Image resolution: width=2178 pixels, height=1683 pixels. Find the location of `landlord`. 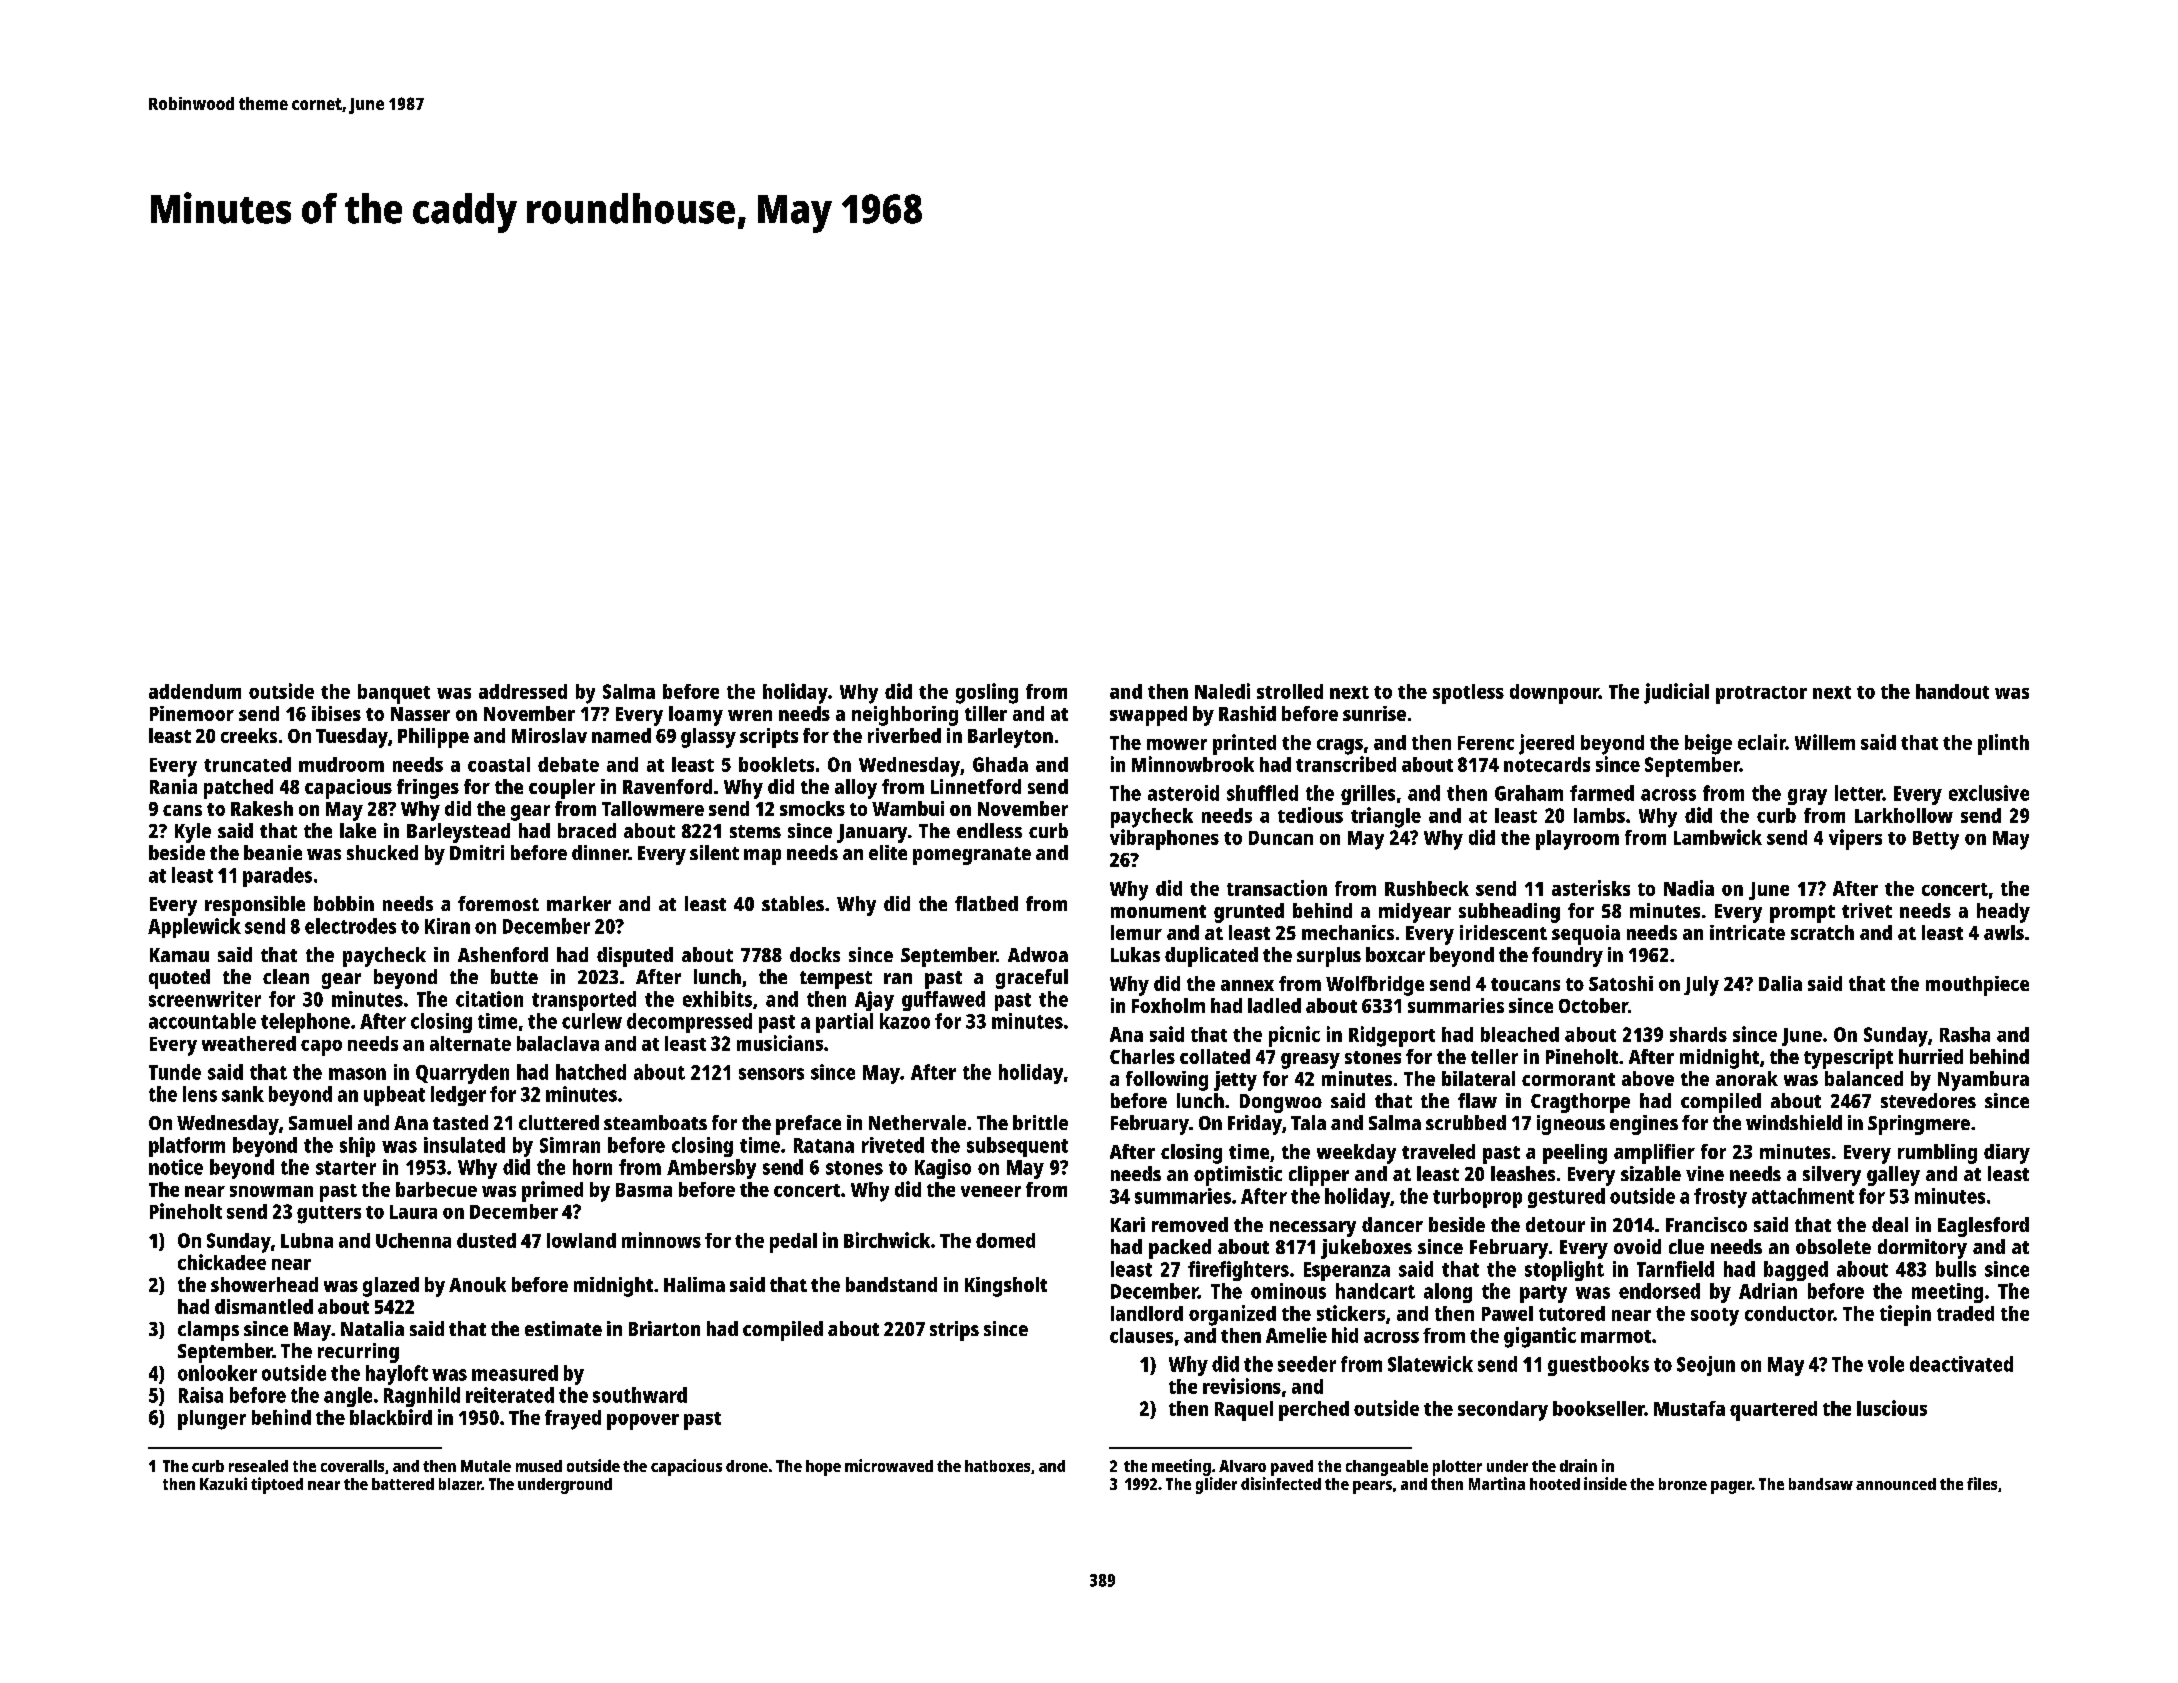

landlord is located at coordinates (1147, 1313).
